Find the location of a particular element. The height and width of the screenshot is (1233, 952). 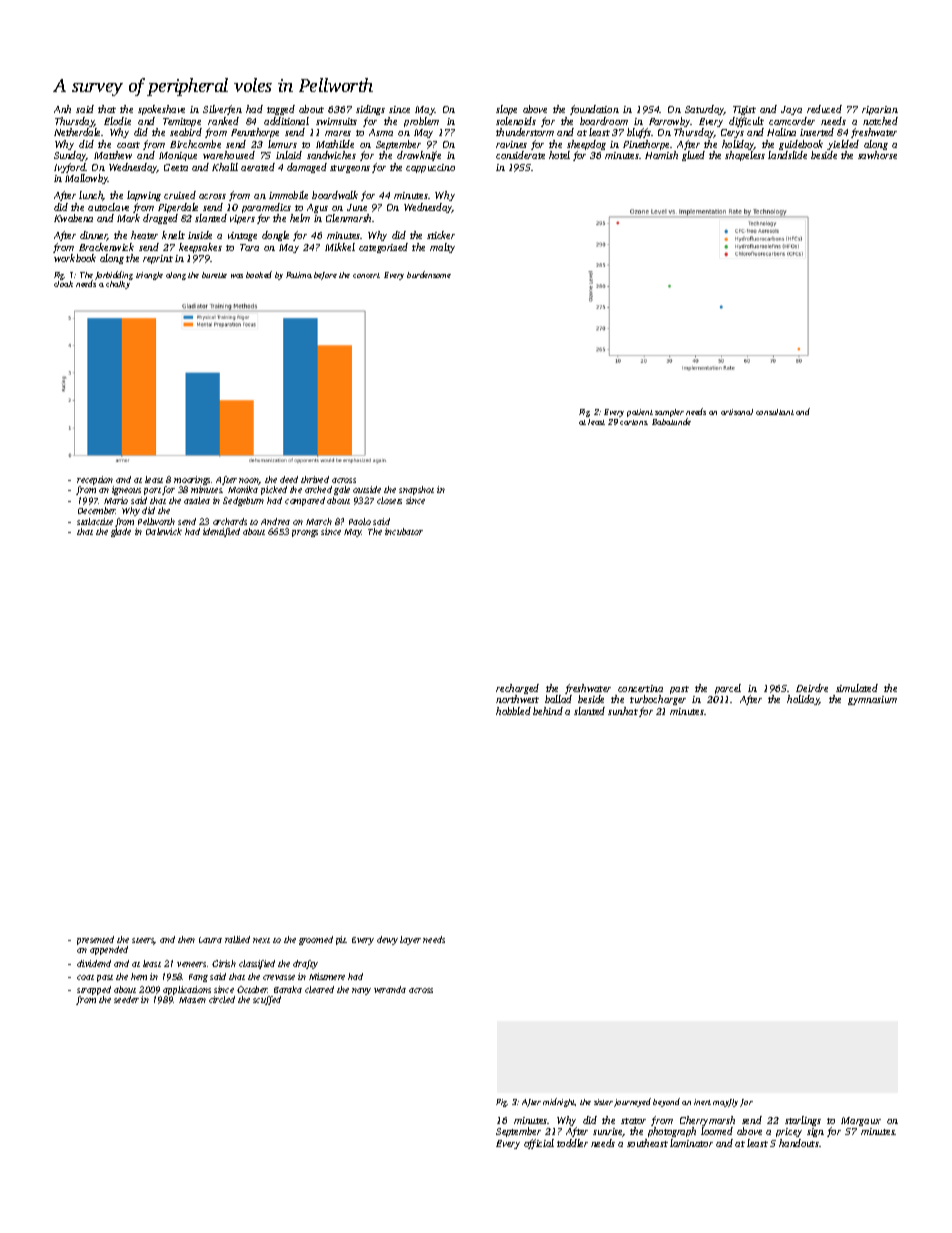

incubator is located at coordinates (404, 531).
